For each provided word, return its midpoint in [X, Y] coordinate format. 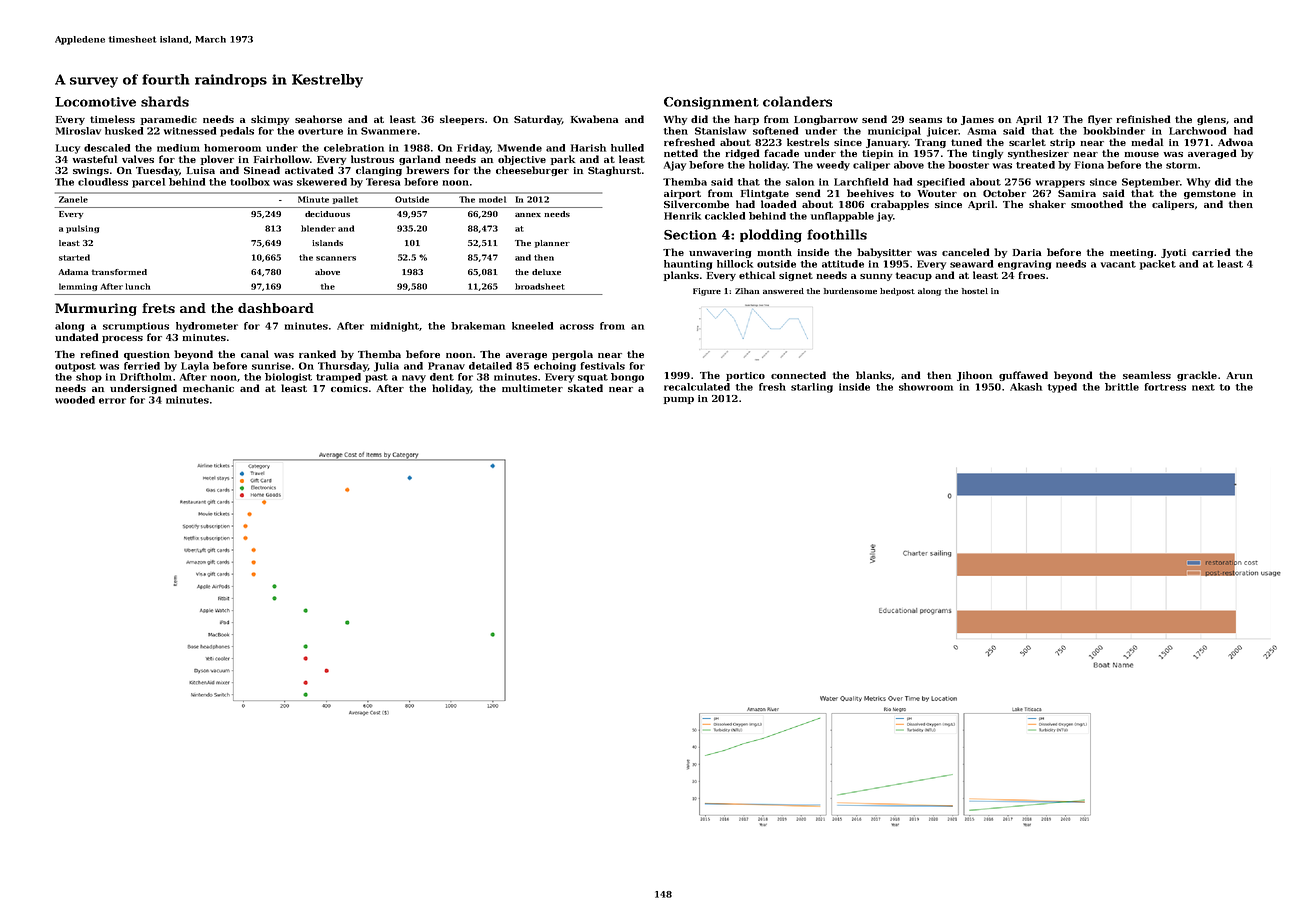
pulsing [82, 229]
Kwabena [594, 119]
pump [679, 400]
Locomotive [95, 102]
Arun [1239, 375]
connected [798, 375]
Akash [1026, 387]
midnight [395, 327]
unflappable [842, 217]
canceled [966, 252]
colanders [797, 101]
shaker [1047, 204]
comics [349, 388]
